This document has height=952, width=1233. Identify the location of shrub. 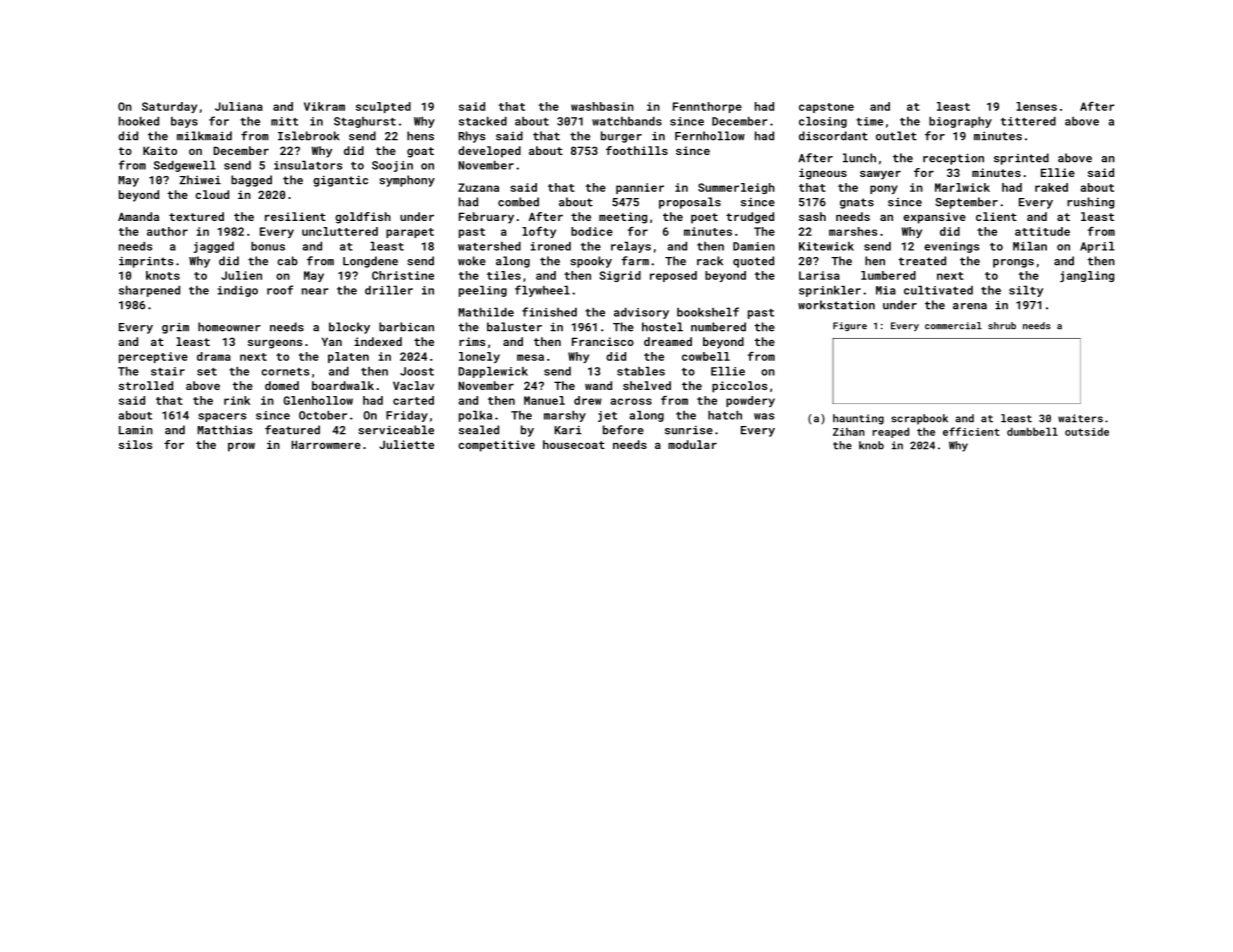
(1002, 326).
